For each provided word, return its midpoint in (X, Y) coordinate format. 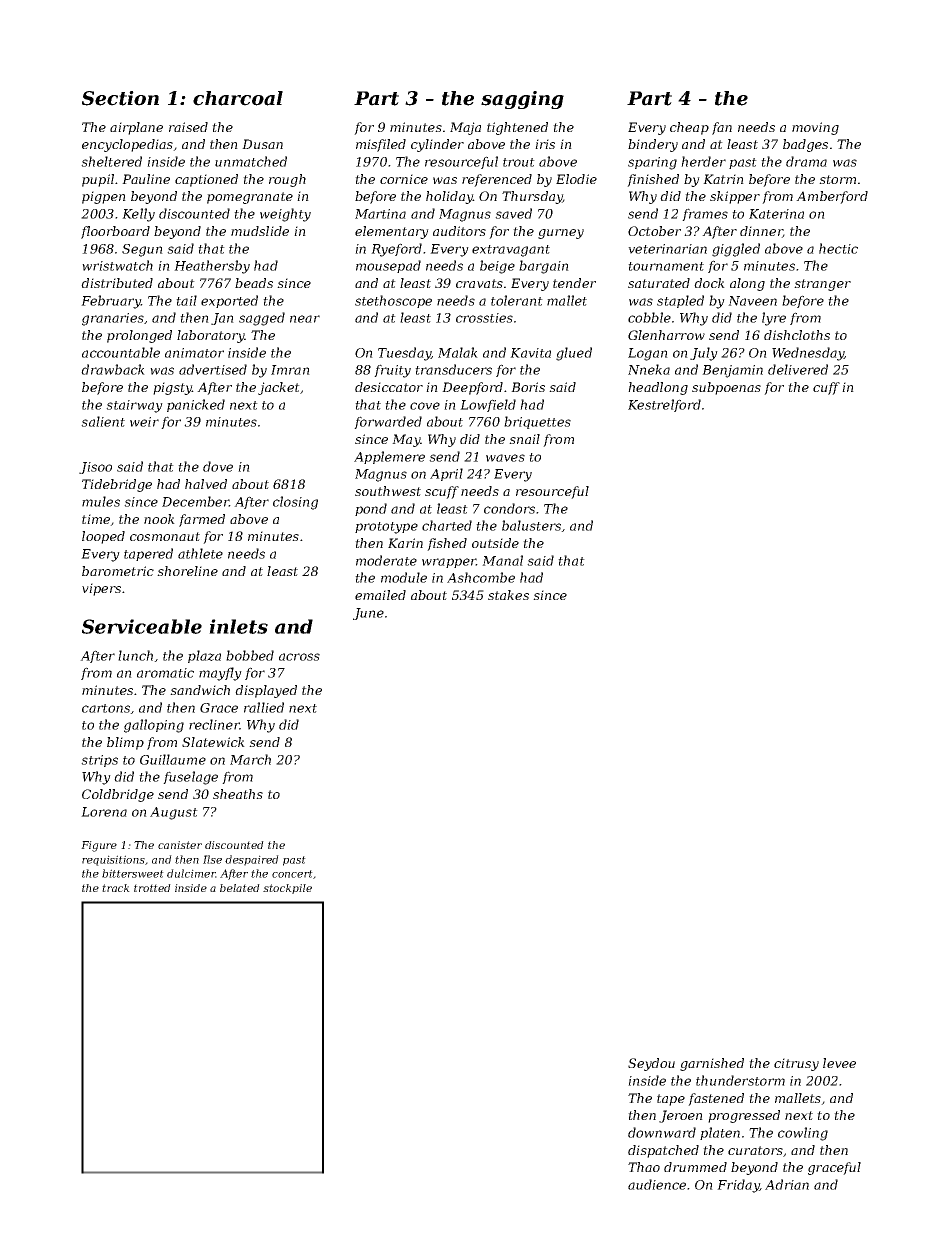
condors (509, 508)
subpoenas (726, 388)
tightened (517, 128)
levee (839, 1063)
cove (425, 406)
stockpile (287, 889)
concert (292, 874)
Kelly (138, 215)
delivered (798, 369)
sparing (652, 163)
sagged (262, 319)
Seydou (651, 1064)
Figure (99, 846)
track (116, 888)
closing (295, 503)
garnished (712, 1064)
